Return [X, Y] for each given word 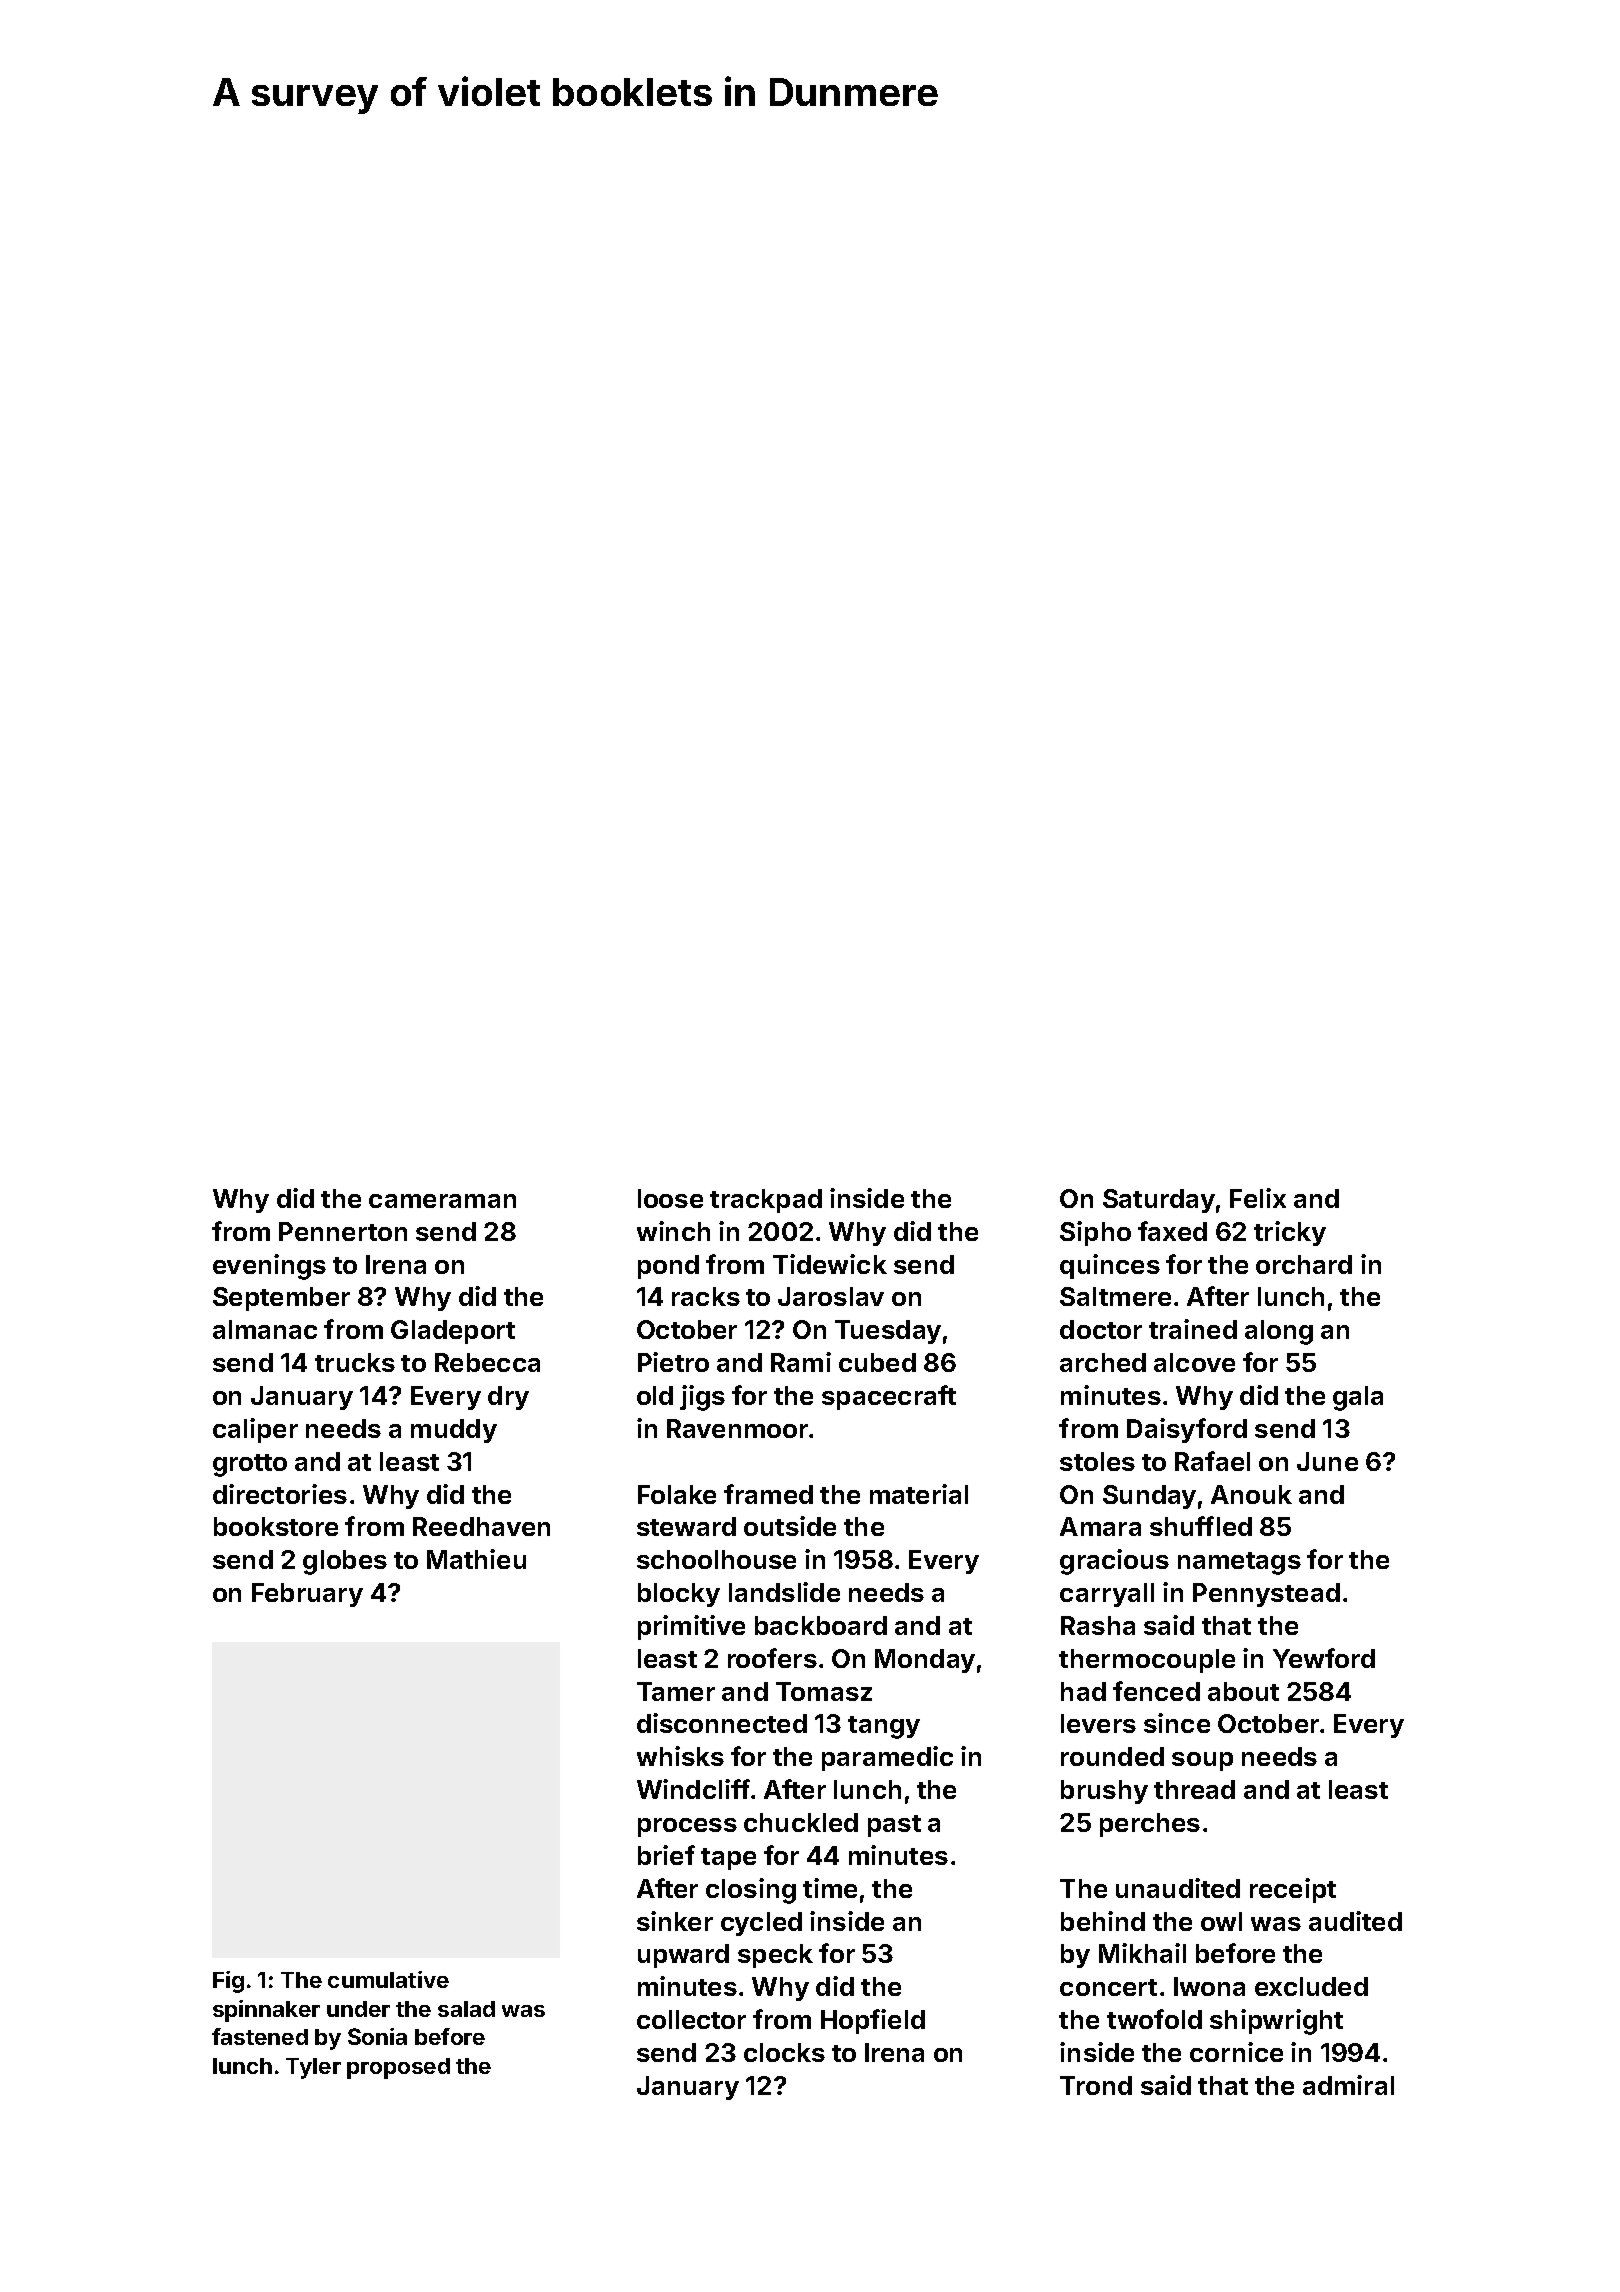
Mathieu [476, 1559]
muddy [454, 1431]
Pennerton [343, 1231]
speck [775, 1956]
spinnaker [266, 2011]
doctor [1101, 1329]
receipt [1293, 1890]
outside [790, 1526]
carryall [1107, 1595]
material [919, 1494]
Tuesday [888, 1332]
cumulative [388, 1979]
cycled [761, 1924]
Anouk [1251, 1494]
